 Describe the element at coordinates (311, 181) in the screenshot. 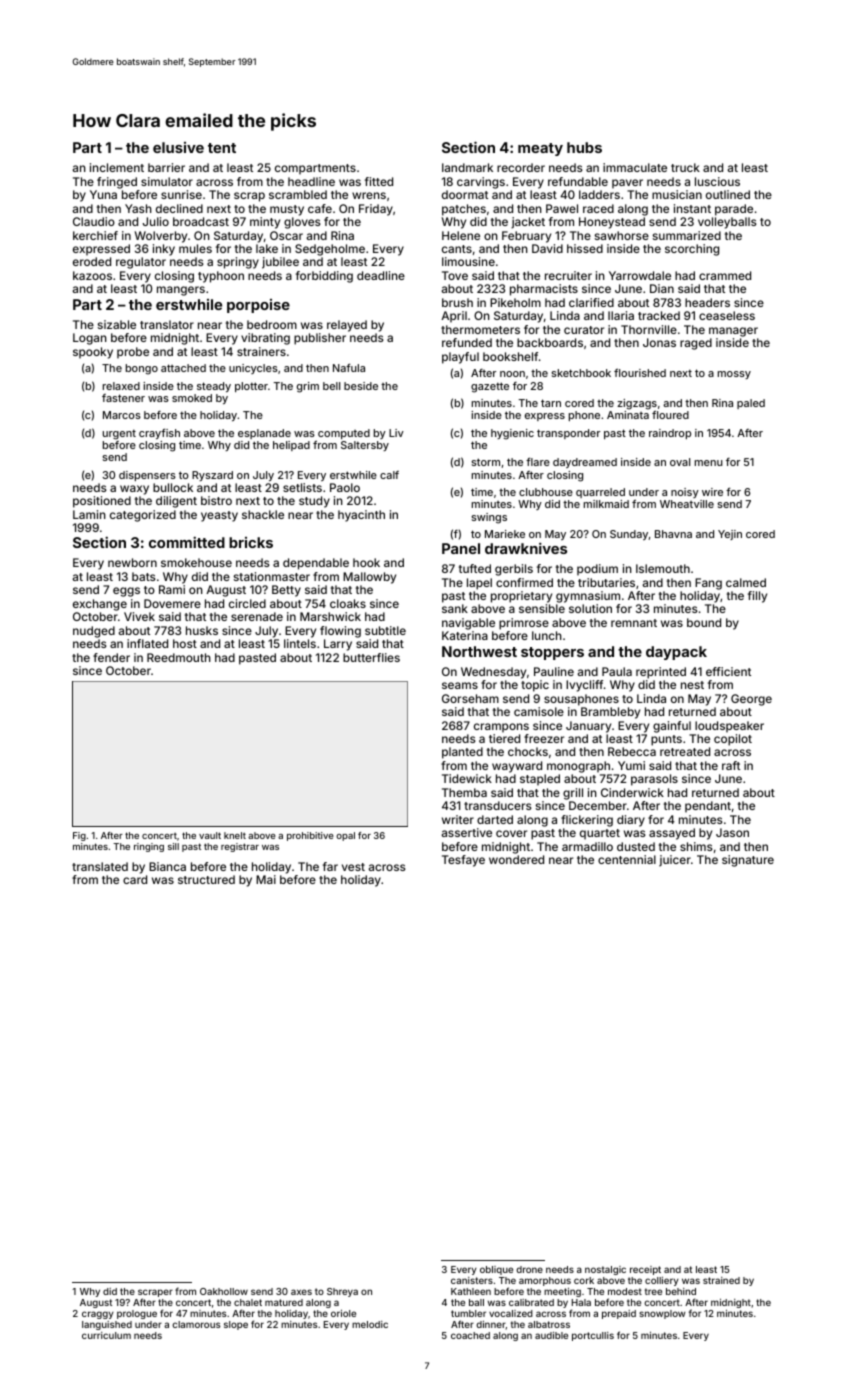

I see `headline` at that location.
